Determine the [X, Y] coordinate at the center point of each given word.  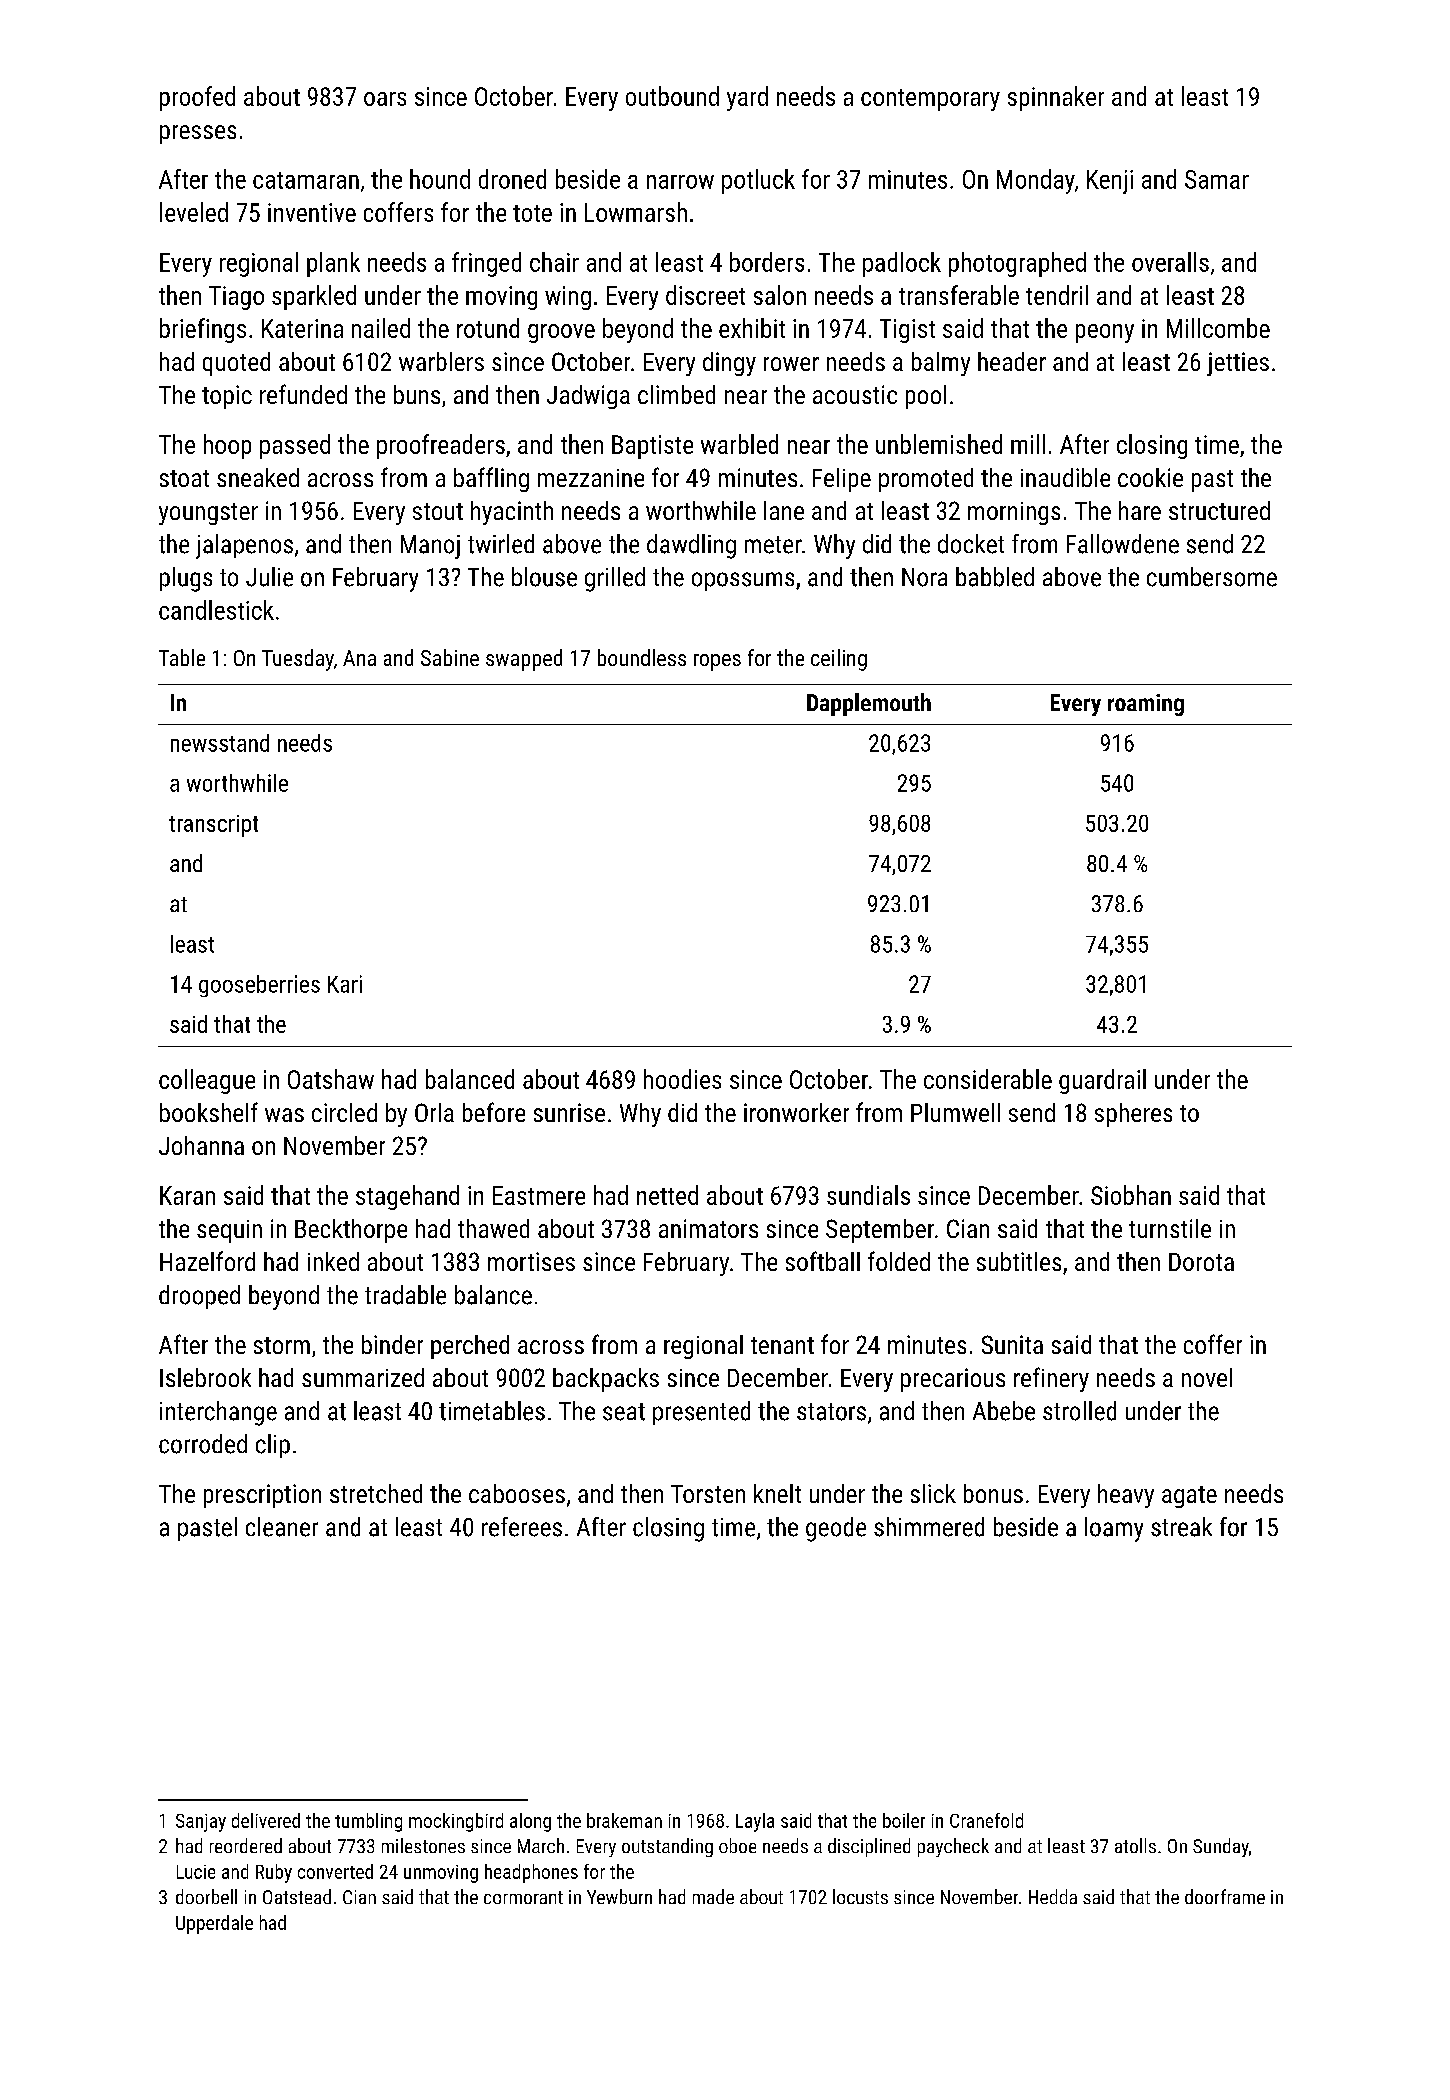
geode [836, 1529]
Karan [187, 1195]
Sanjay [201, 1823]
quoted [236, 364]
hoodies [682, 1079]
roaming [1146, 705]
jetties [1238, 364]
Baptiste [652, 447]
